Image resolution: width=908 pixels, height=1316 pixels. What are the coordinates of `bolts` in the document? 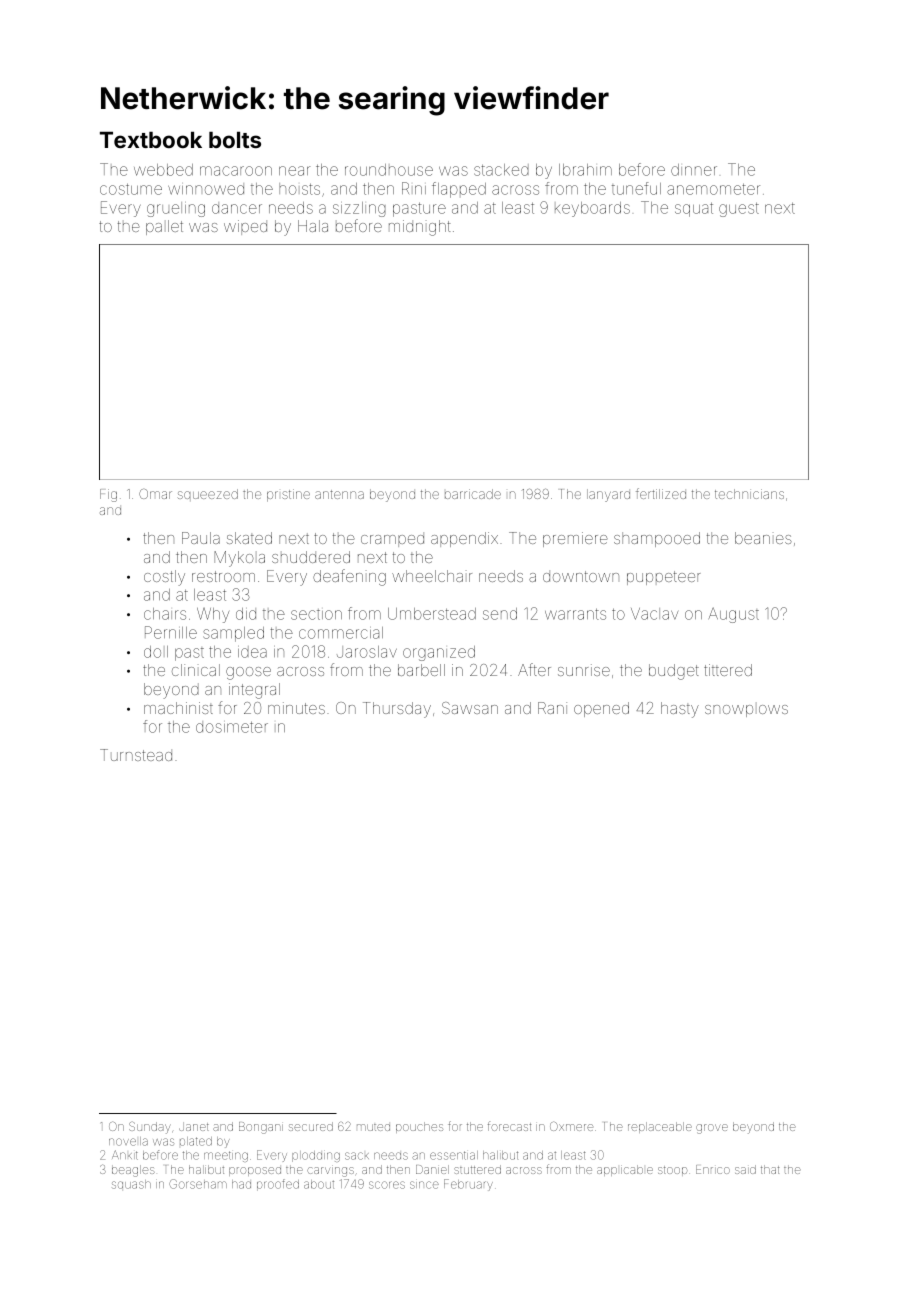 It's located at (235, 140).
